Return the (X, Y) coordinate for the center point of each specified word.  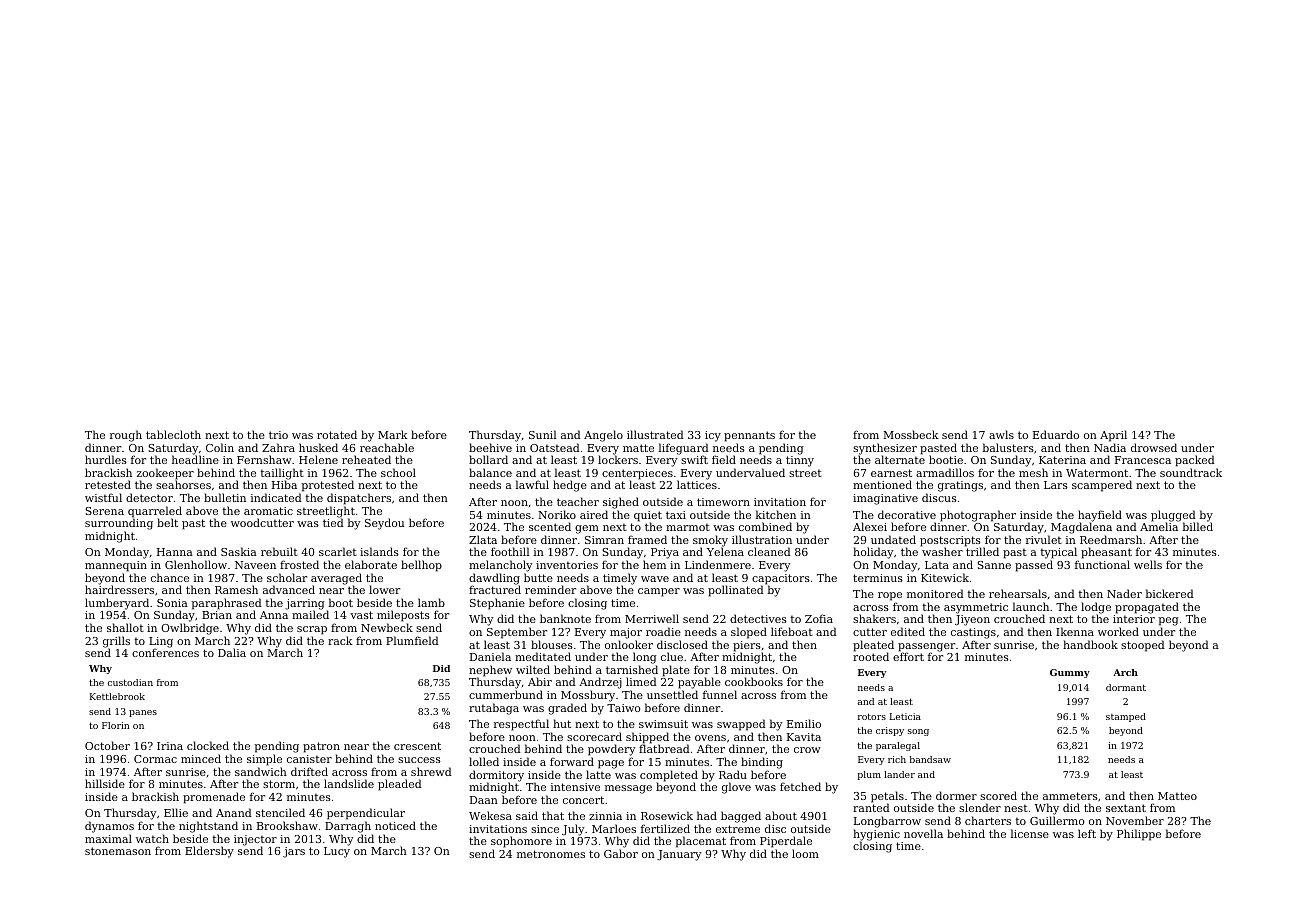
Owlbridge (190, 629)
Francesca (1143, 460)
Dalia (232, 652)
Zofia (819, 618)
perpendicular (366, 814)
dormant (1126, 687)
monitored (935, 593)
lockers (618, 459)
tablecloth (173, 434)
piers (747, 646)
